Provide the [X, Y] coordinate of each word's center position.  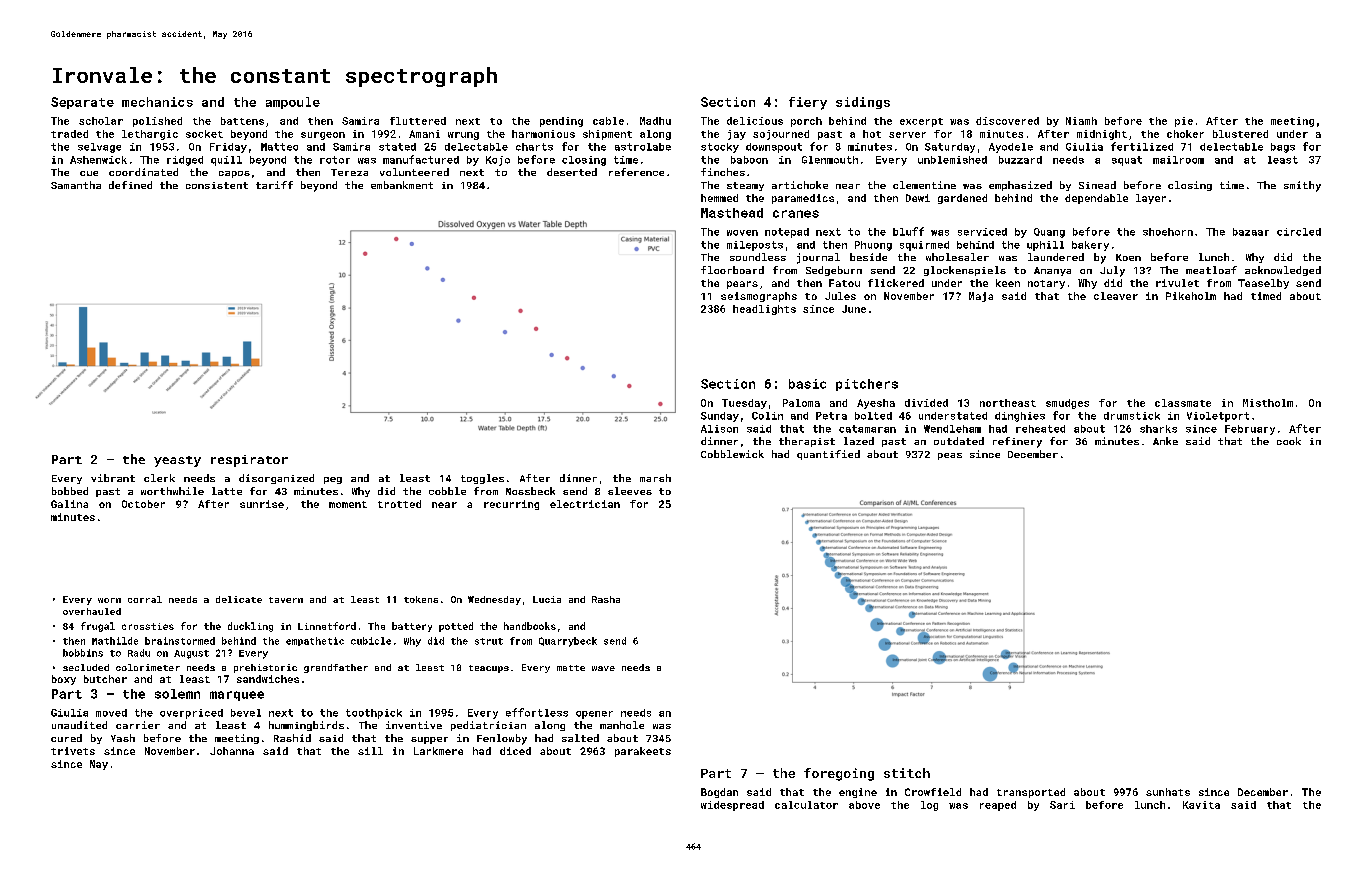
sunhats [1168, 792]
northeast [1008, 403]
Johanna [232, 751]
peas [950, 456]
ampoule [293, 103]
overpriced [191, 714]
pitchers [867, 385]
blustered [1240, 134]
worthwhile [172, 491]
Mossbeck [530, 491]
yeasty [177, 461]
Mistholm [1268, 403]
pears [742, 285]
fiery [808, 103]
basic [807, 384]
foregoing [839, 774]
